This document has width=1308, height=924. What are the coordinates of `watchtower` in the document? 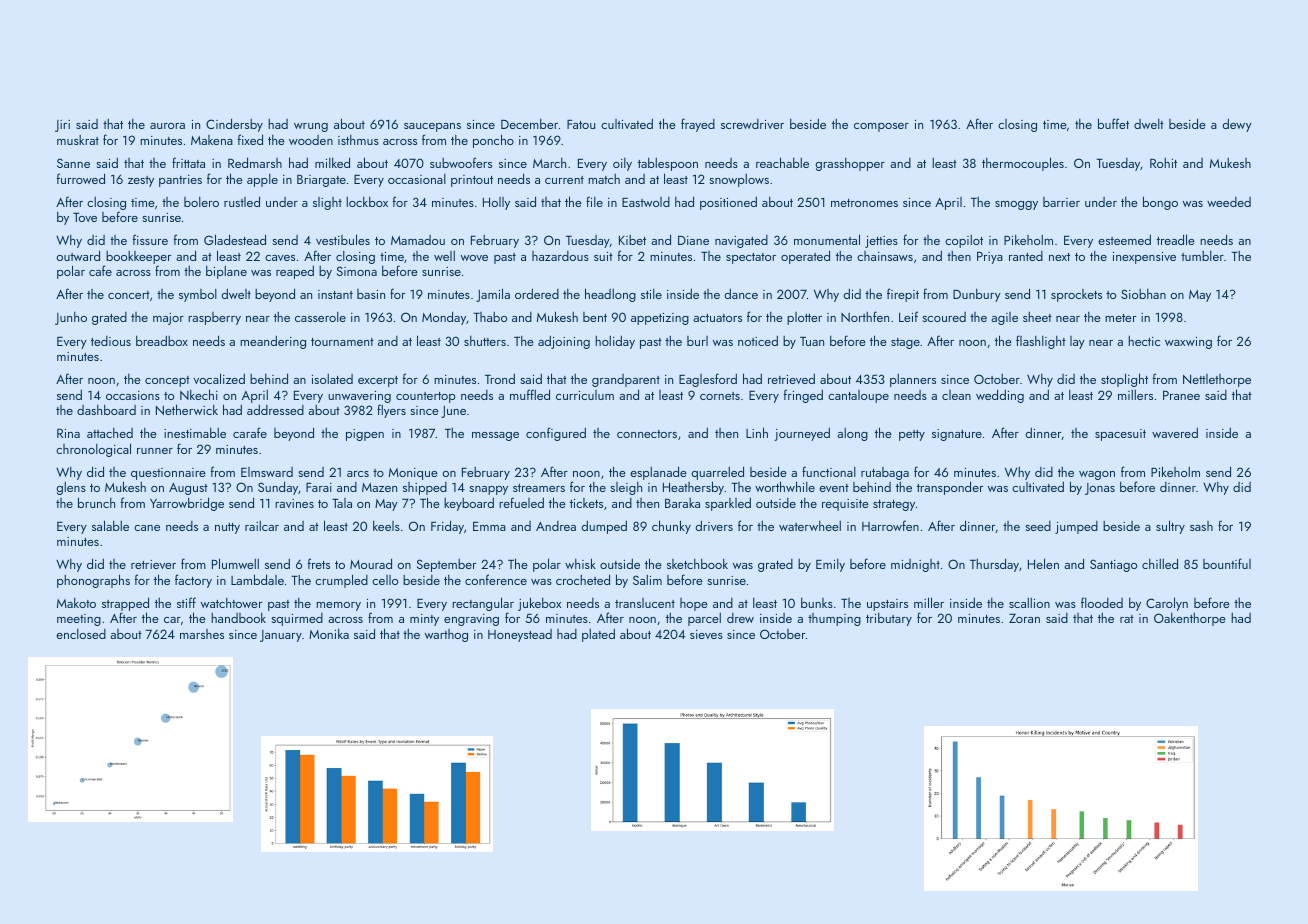 It's located at (231, 603).
